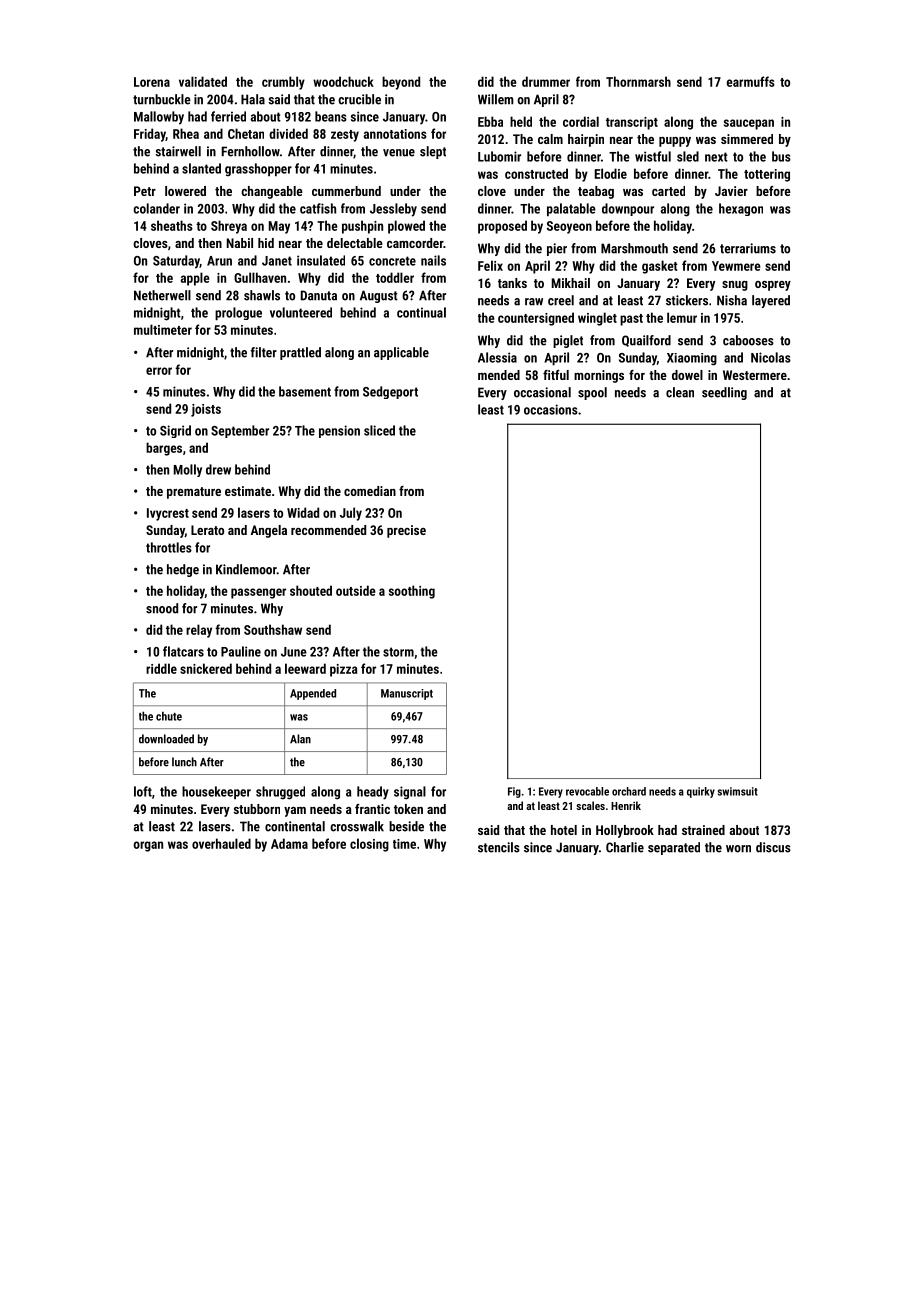 This screenshot has height=1314, width=924. What do you see at coordinates (751, 81) in the screenshot?
I see `earmuffs` at bounding box center [751, 81].
